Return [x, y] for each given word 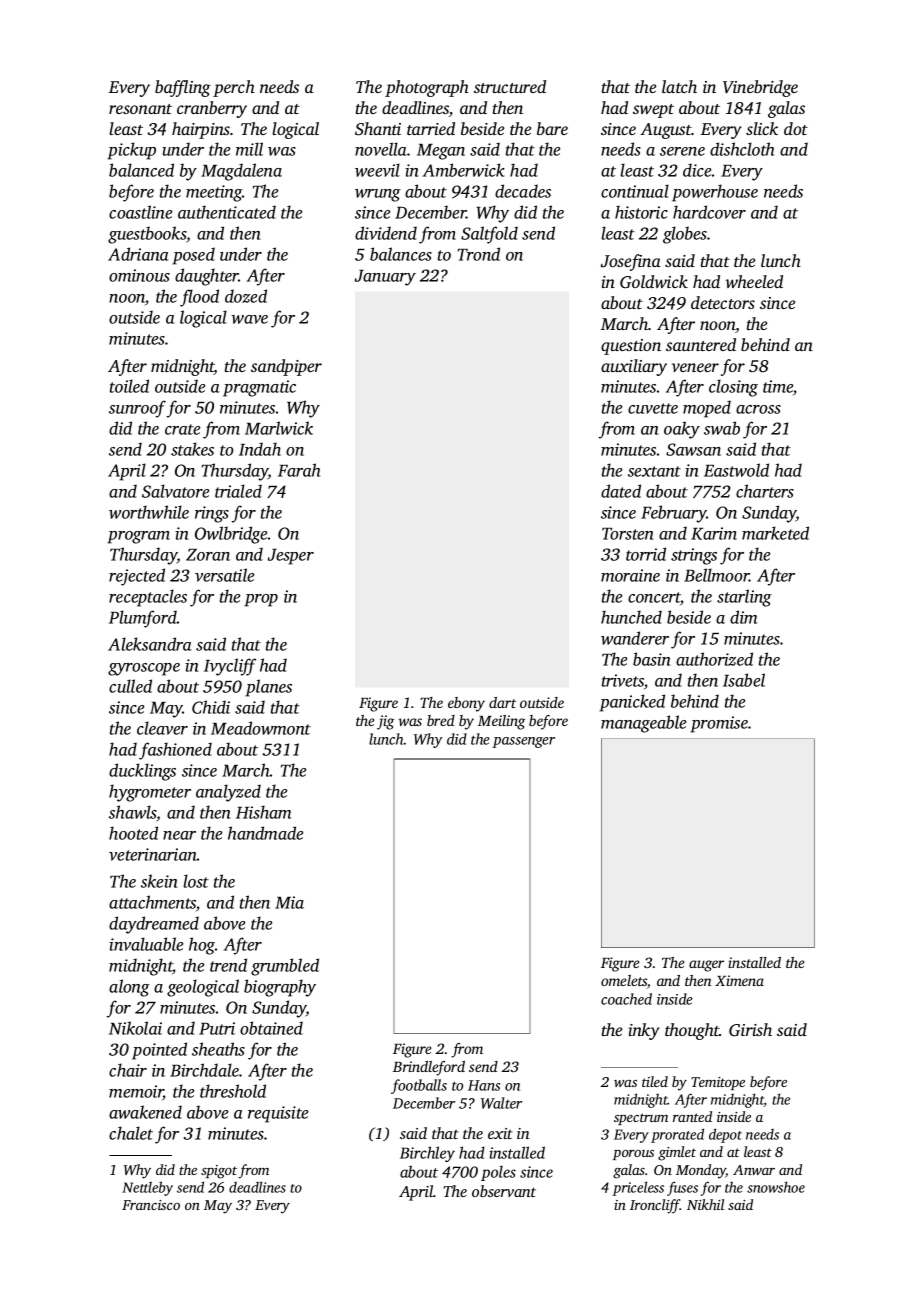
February [674, 514]
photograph [427, 88]
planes [268, 688]
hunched [631, 617]
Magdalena [241, 172]
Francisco [151, 1205]
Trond [479, 254]
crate [182, 429]
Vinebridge [760, 88]
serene [682, 151]
